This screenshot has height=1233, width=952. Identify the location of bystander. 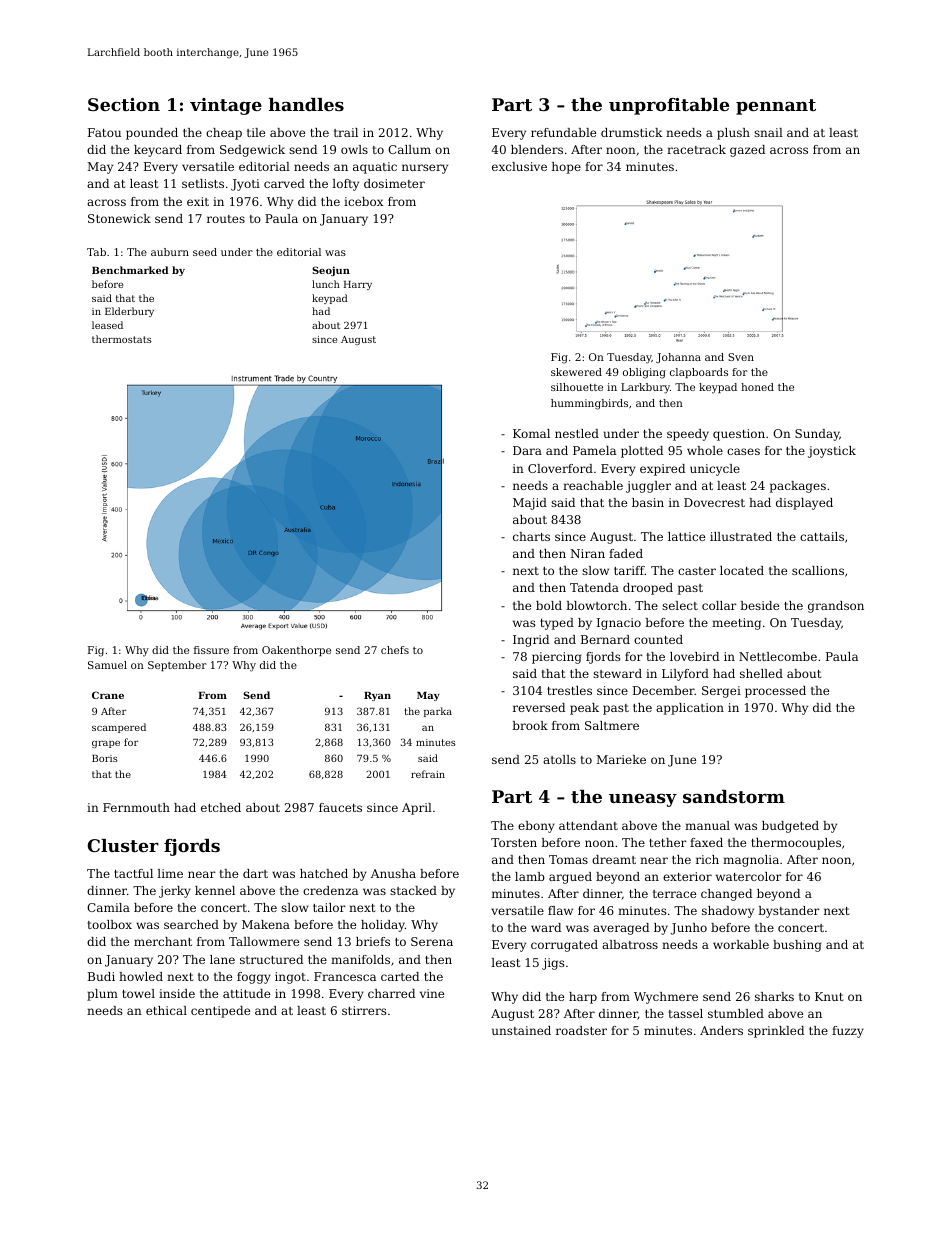
(789, 912).
